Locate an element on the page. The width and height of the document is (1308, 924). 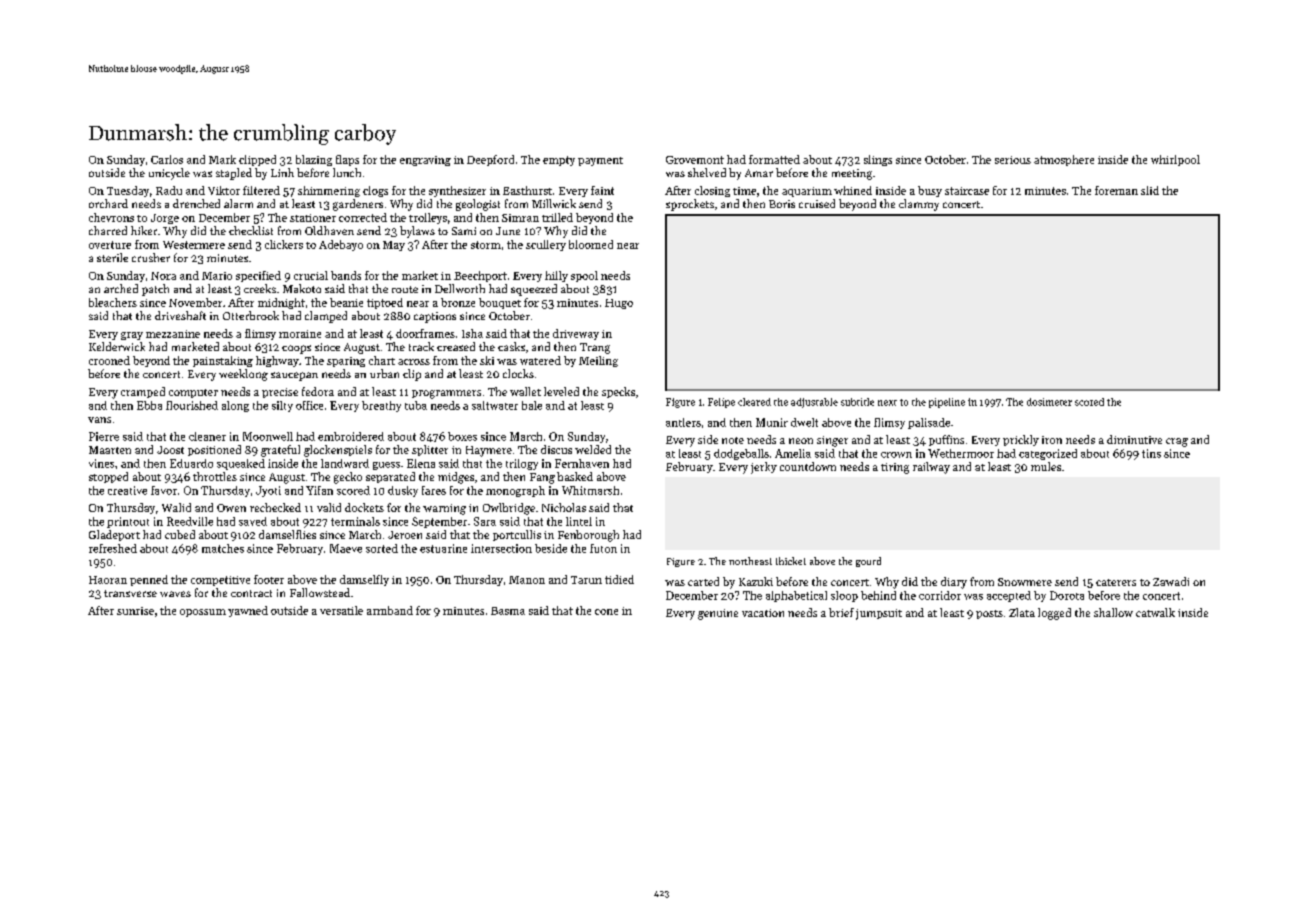
competitive is located at coordinates (220, 581).
